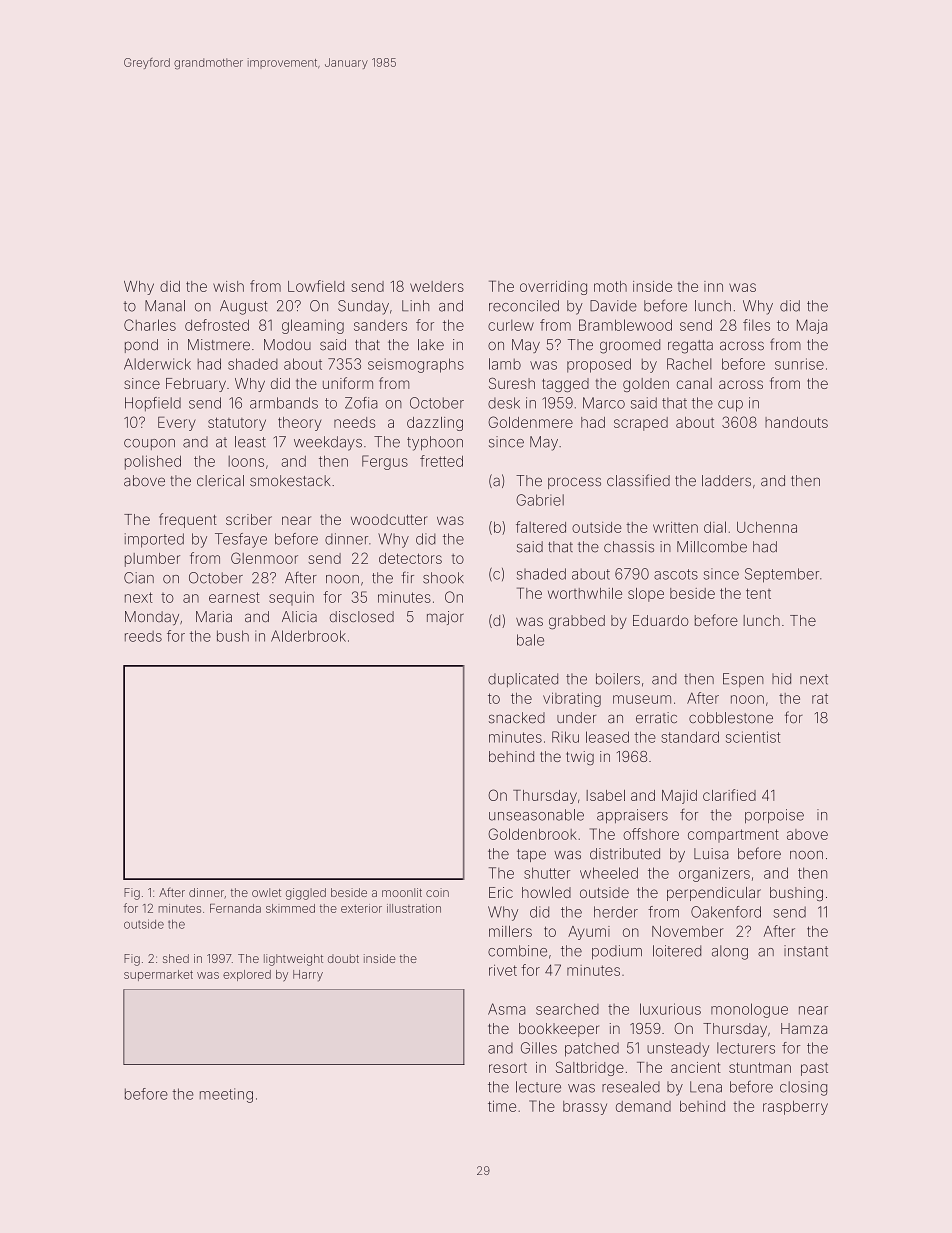 Image resolution: width=952 pixels, height=1233 pixels. What do you see at coordinates (247, 975) in the screenshot?
I see `explored` at bounding box center [247, 975].
